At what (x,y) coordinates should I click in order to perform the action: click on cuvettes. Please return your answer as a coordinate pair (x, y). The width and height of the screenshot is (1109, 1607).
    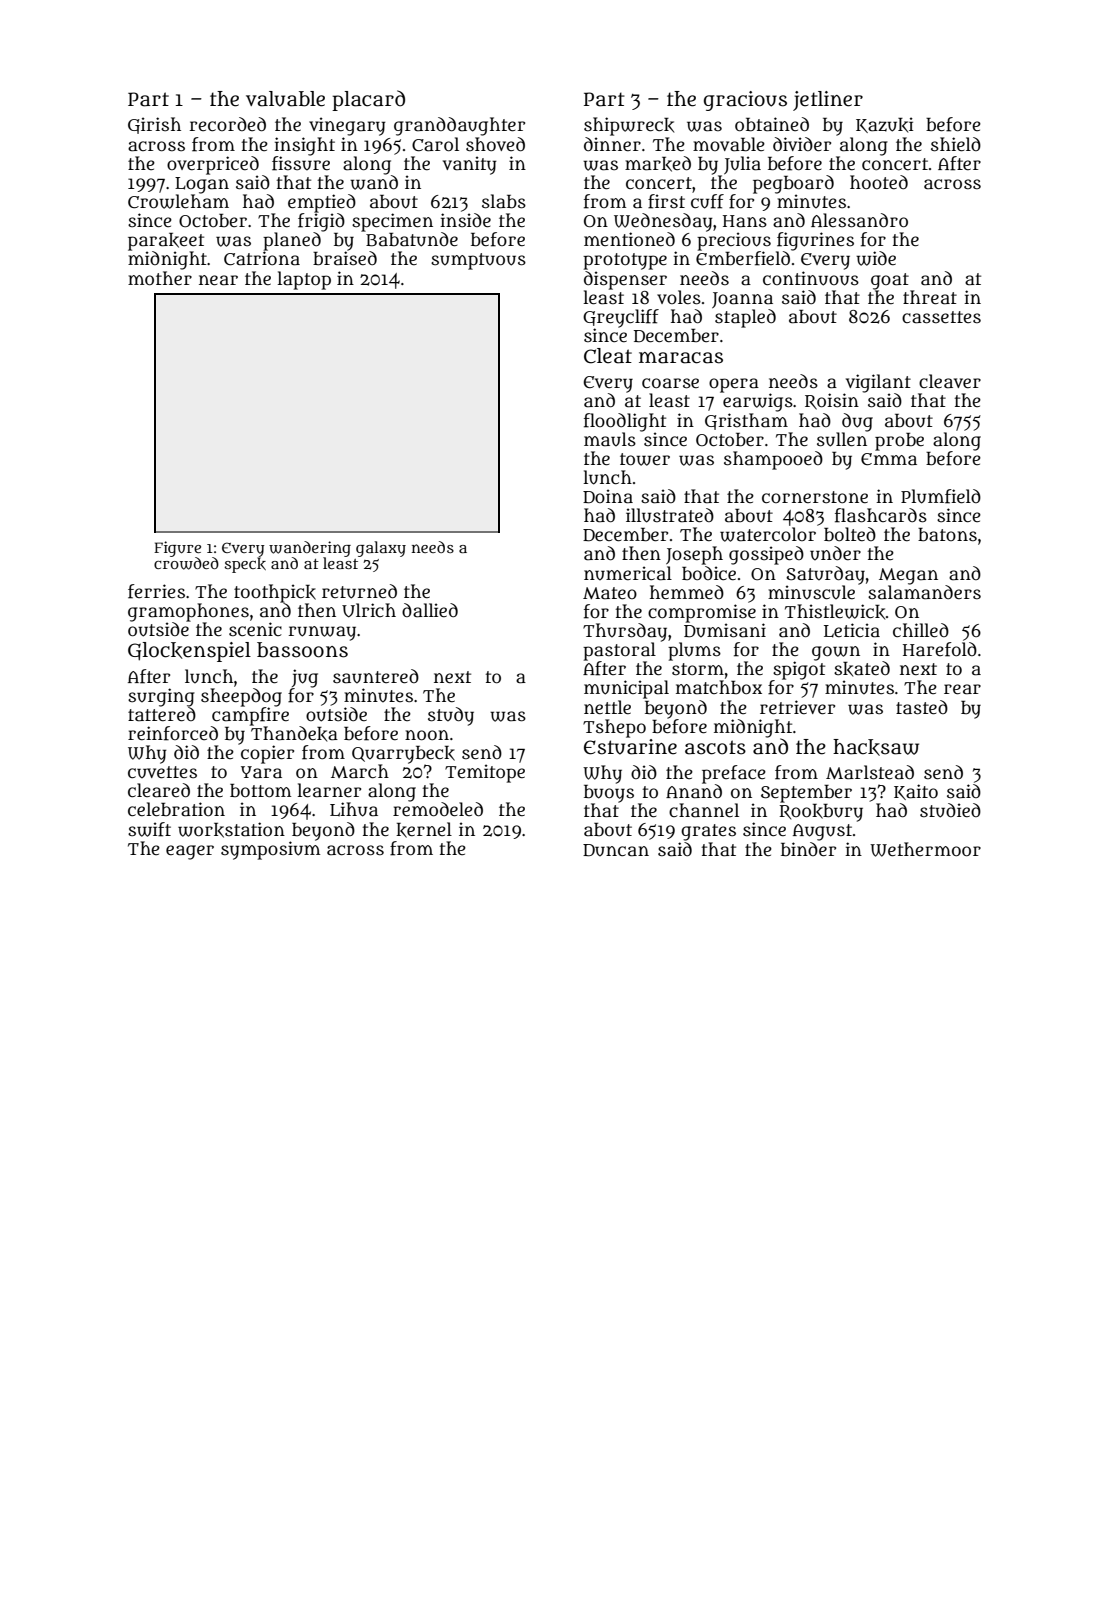
    Looking at the image, I should click on (162, 772).
